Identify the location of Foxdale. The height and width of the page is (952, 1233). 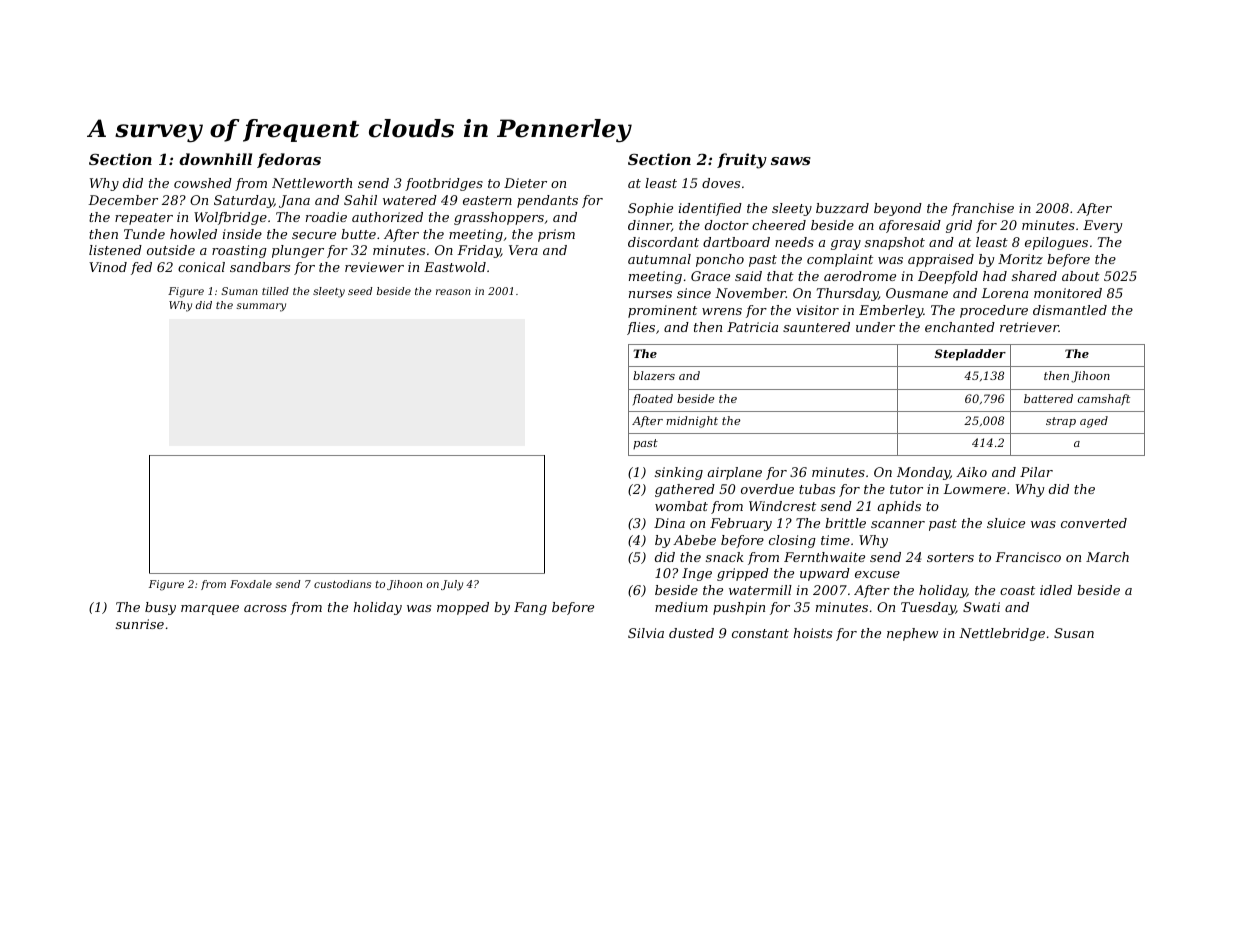
(251, 584).
